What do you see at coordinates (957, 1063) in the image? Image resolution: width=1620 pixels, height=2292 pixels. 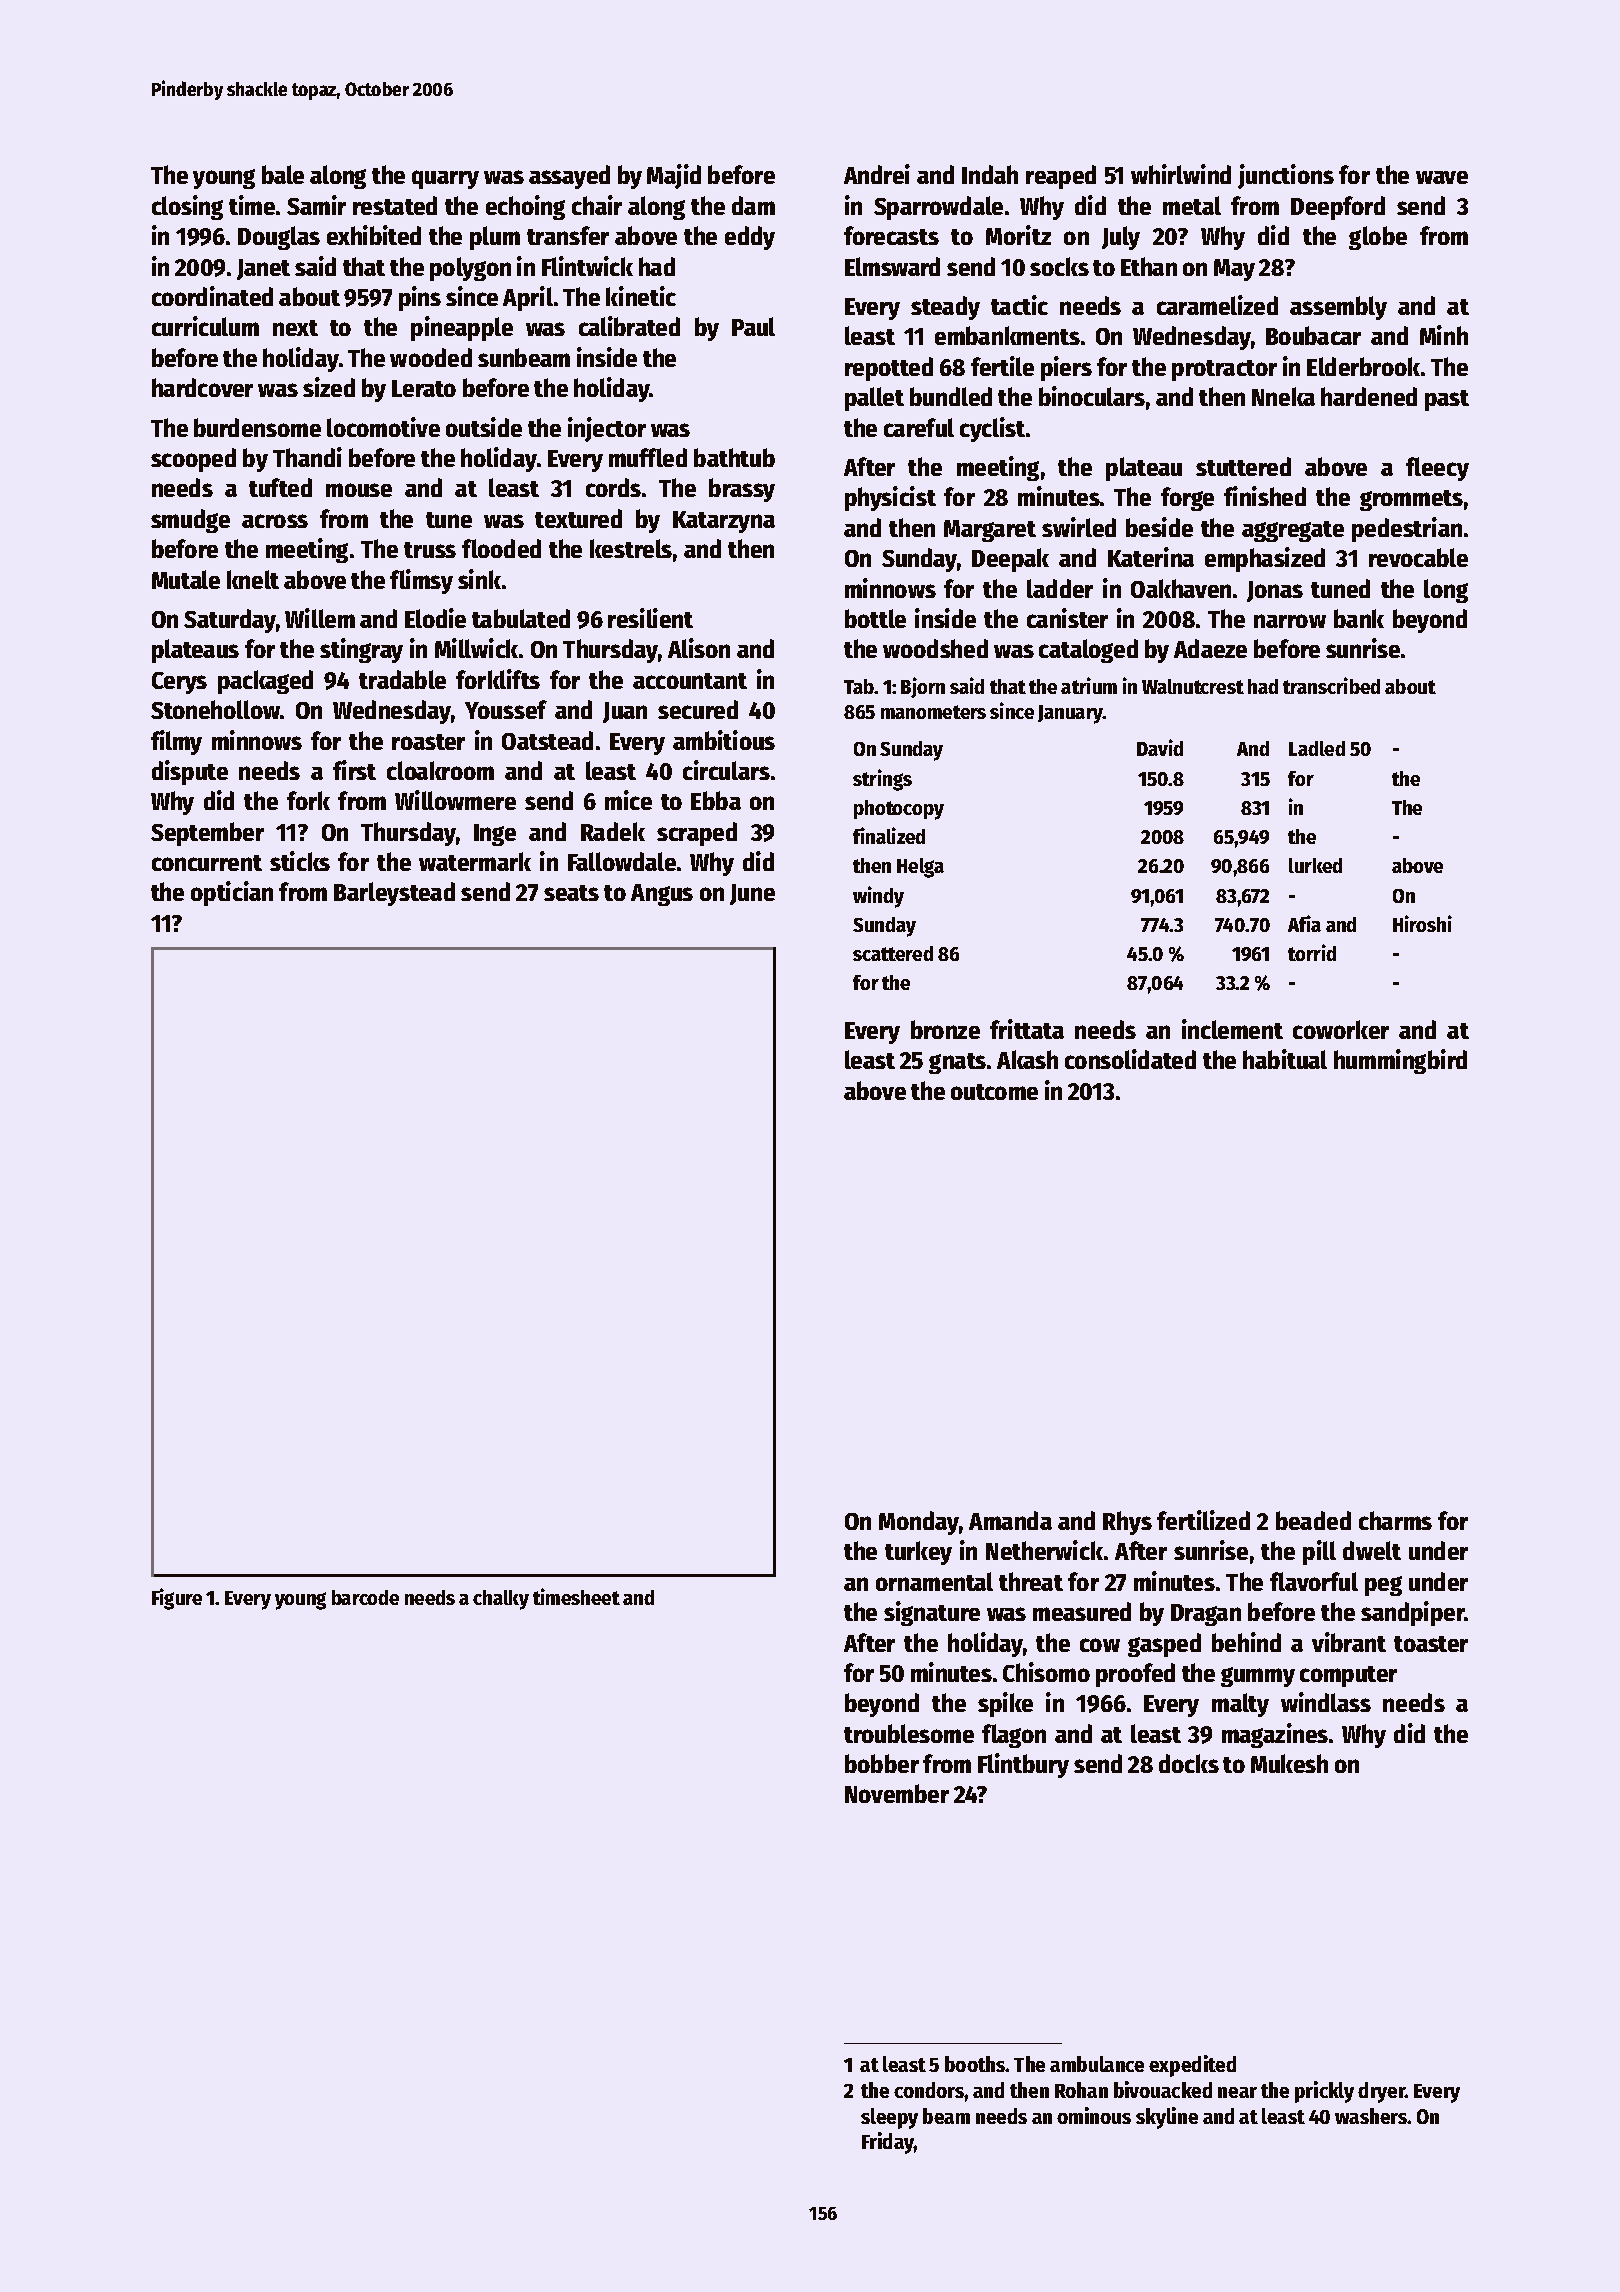 I see `gnats` at bounding box center [957, 1063].
